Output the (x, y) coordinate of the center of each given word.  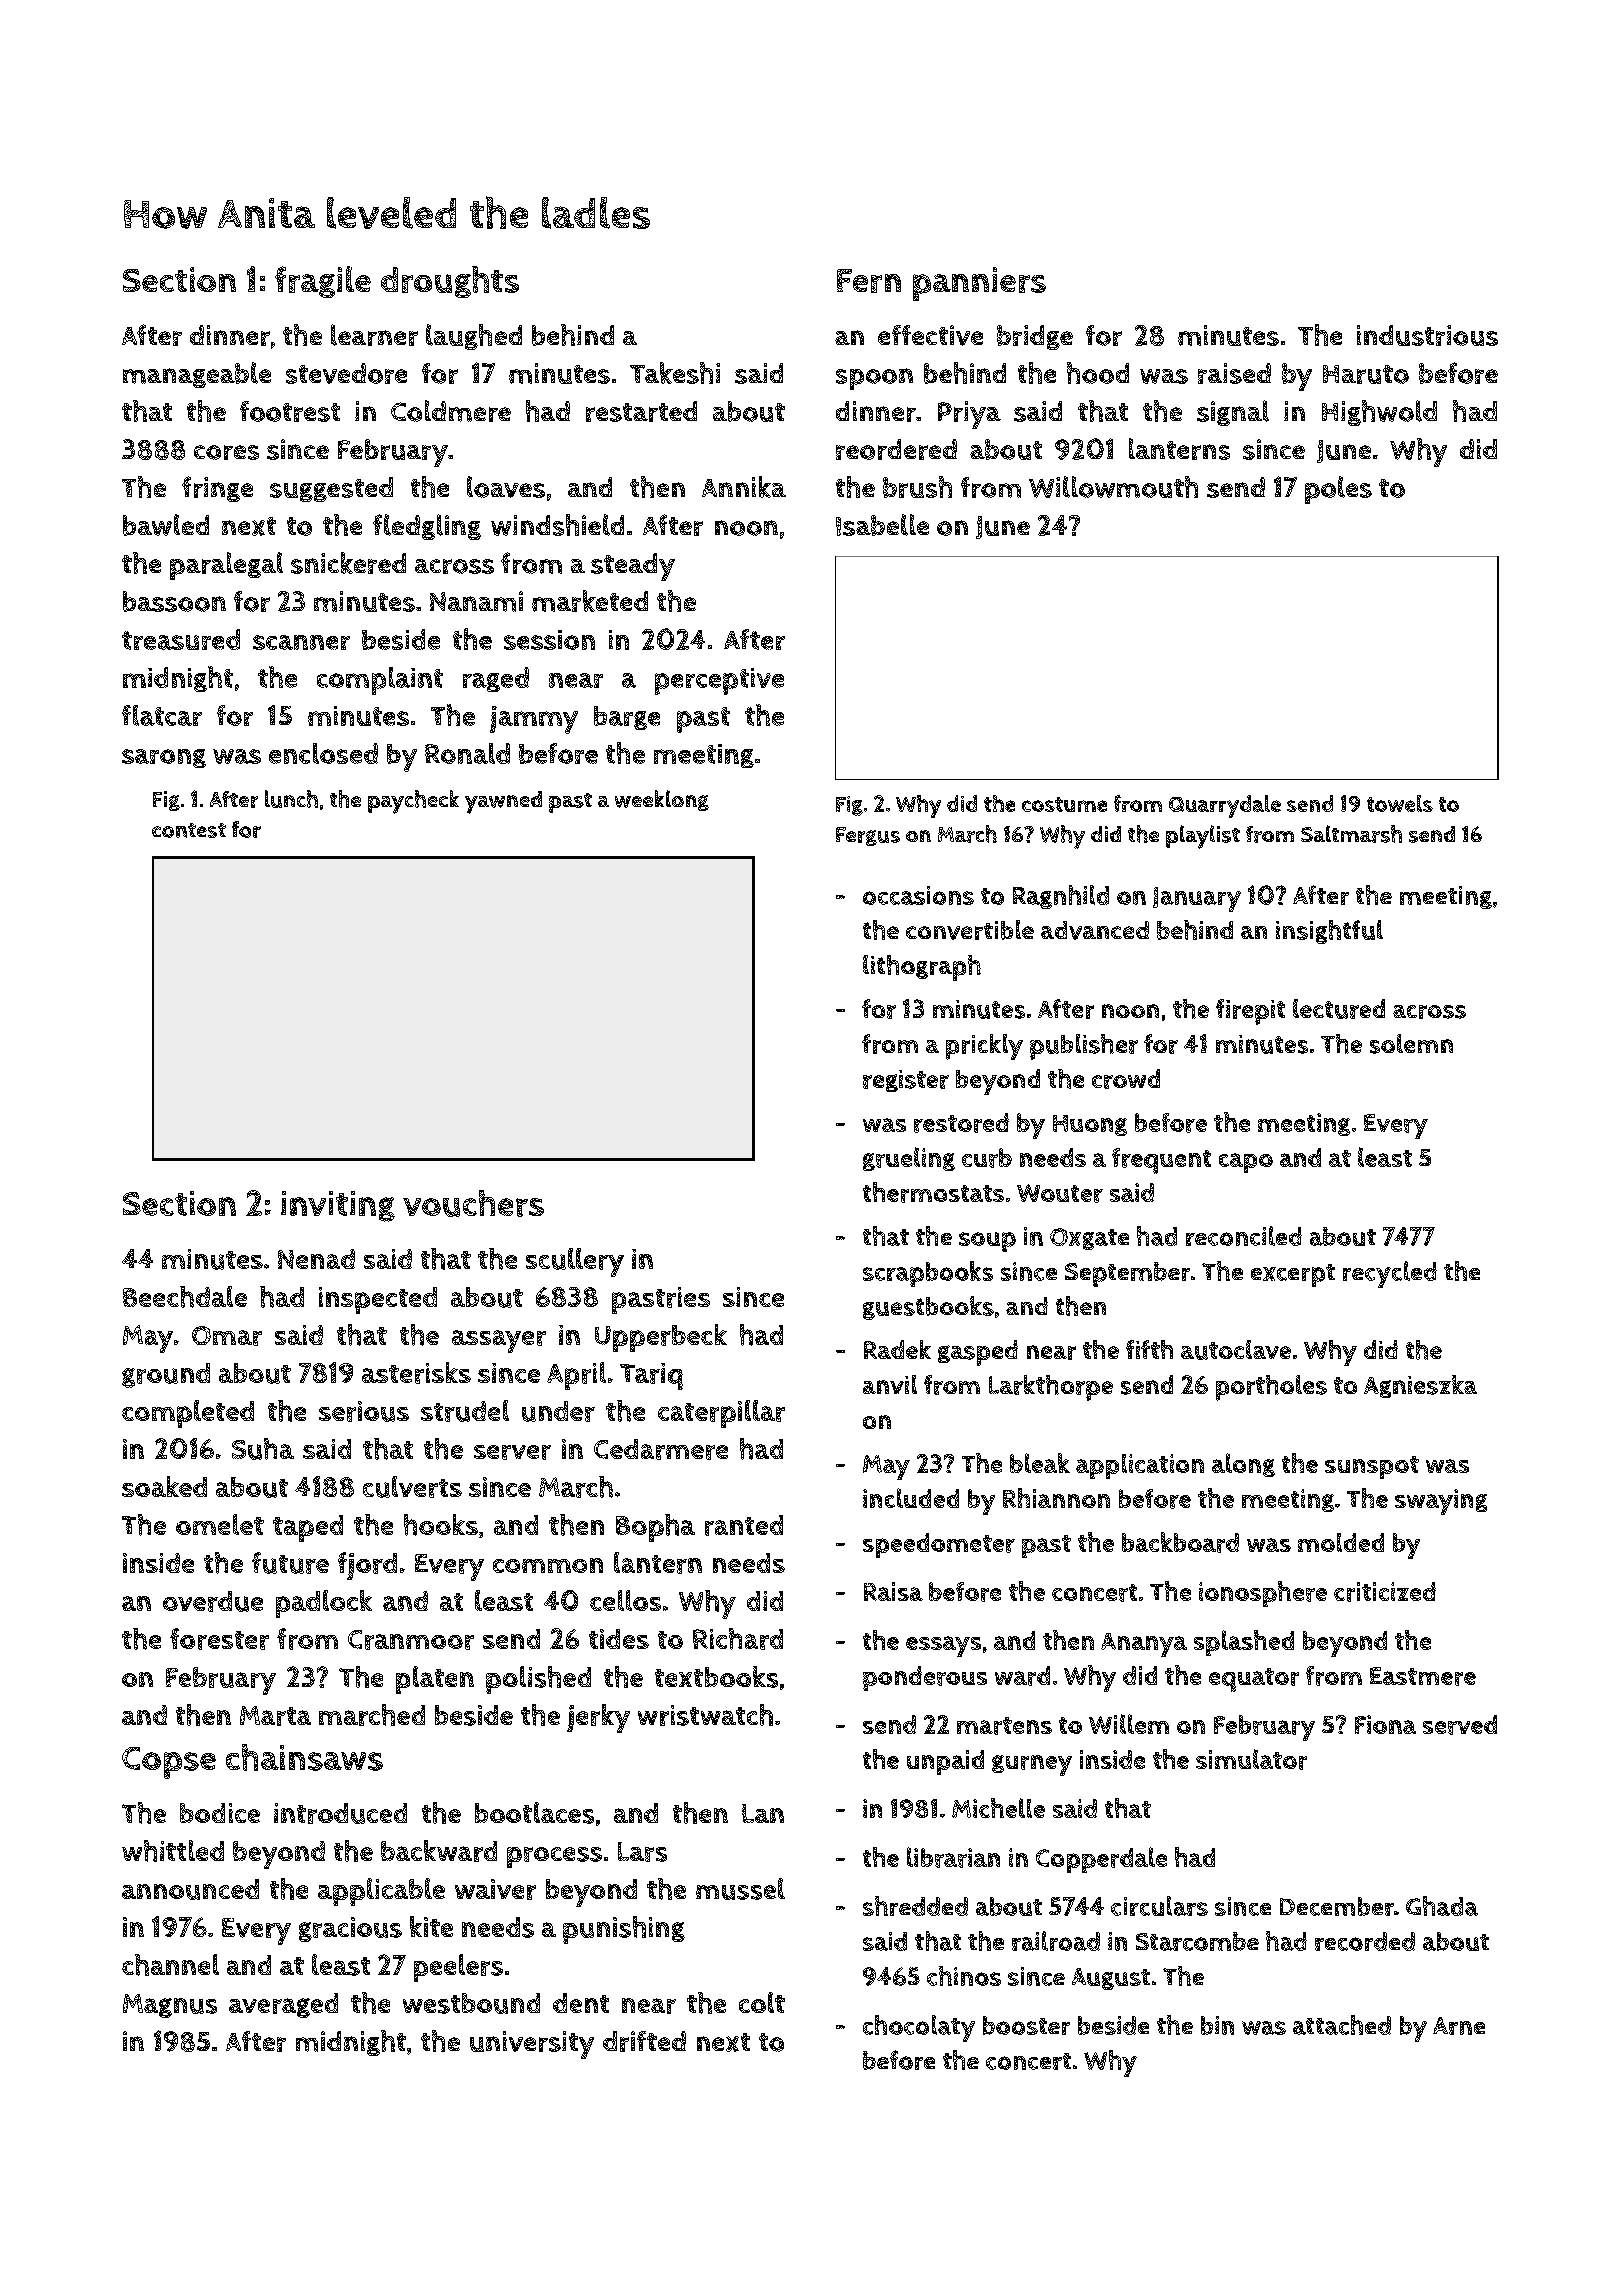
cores (226, 452)
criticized (1385, 1592)
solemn (1411, 1044)
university (532, 2045)
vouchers (473, 1203)
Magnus (170, 2006)
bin (1217, 2025)
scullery (575, 1262)
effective (930, 335)
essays (943, 1646)
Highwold (1379, 413)
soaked (164, 1486)
